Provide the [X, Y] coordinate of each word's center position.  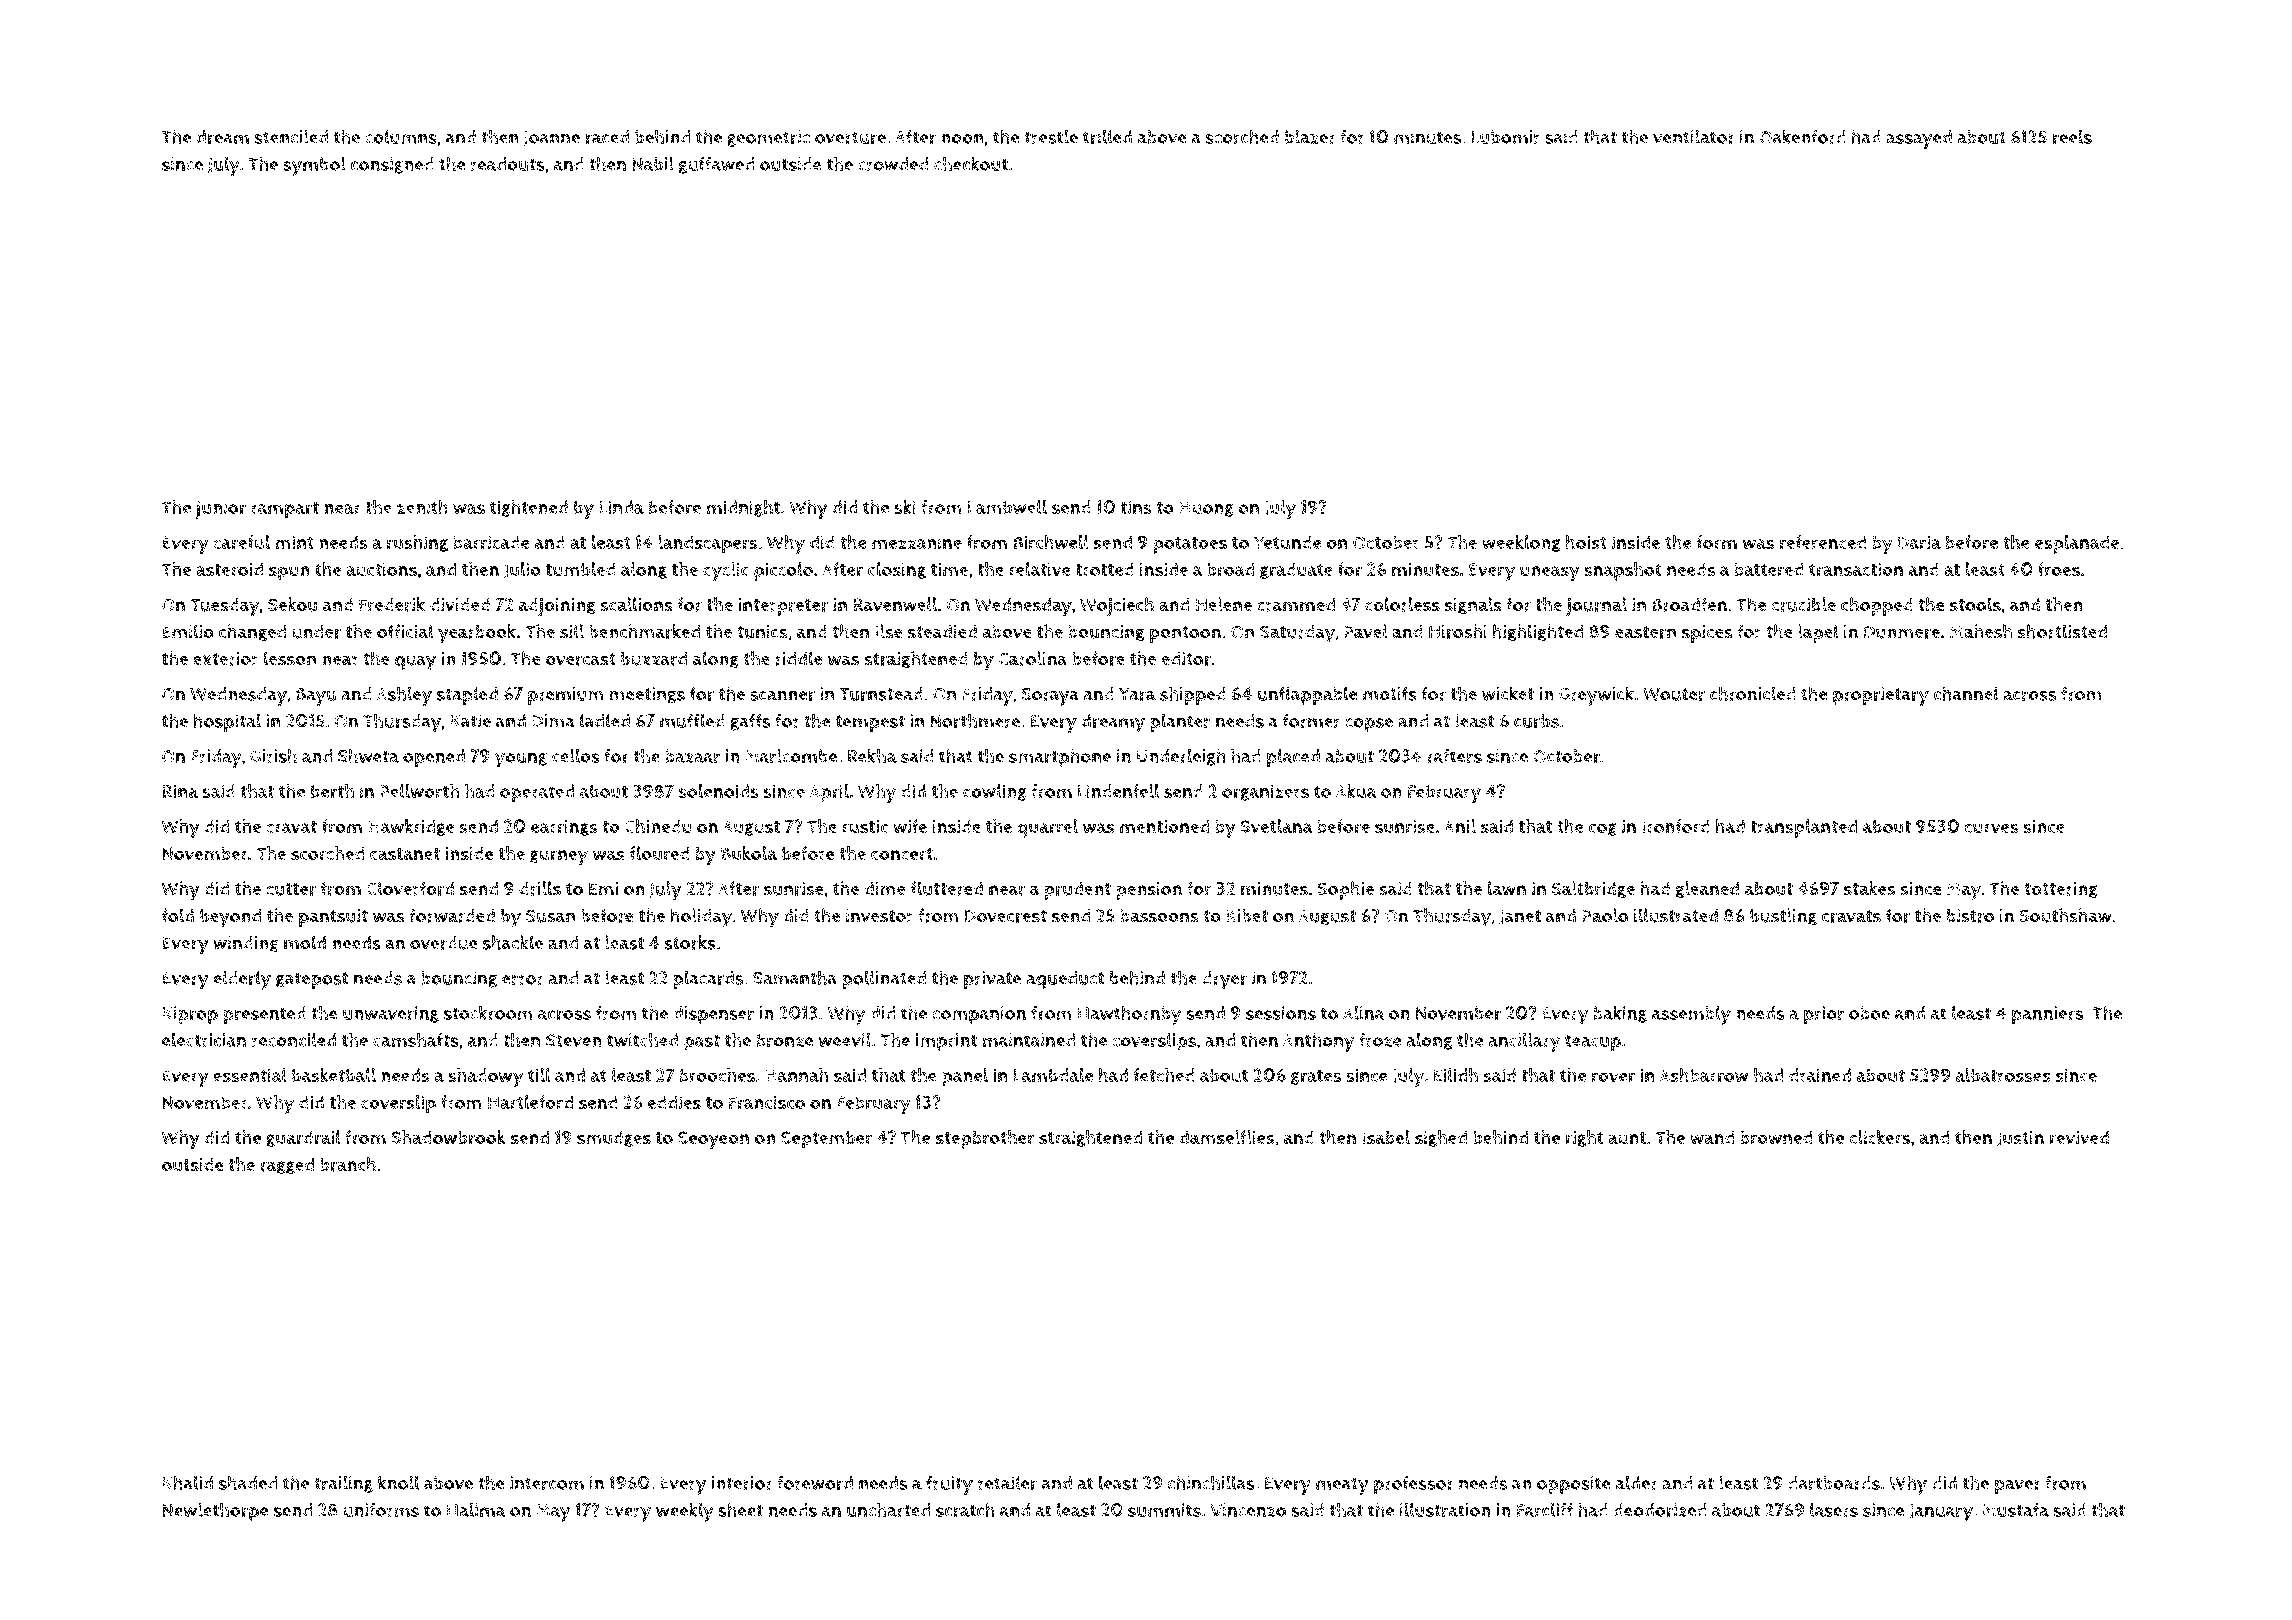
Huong [1206, 509]
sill [572, 631]
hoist [1586, 542]
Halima [476, 1509]
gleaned [1707, 890]
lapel [1818, 633]
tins [1136, 507]
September [827, 1139]
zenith [422, 507]
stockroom [488, 1013]
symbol [314, 166]
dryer [1224, 980]
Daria [1919, 542]
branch [348, 1164]
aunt [1627, 1138]
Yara [1137, 694]
